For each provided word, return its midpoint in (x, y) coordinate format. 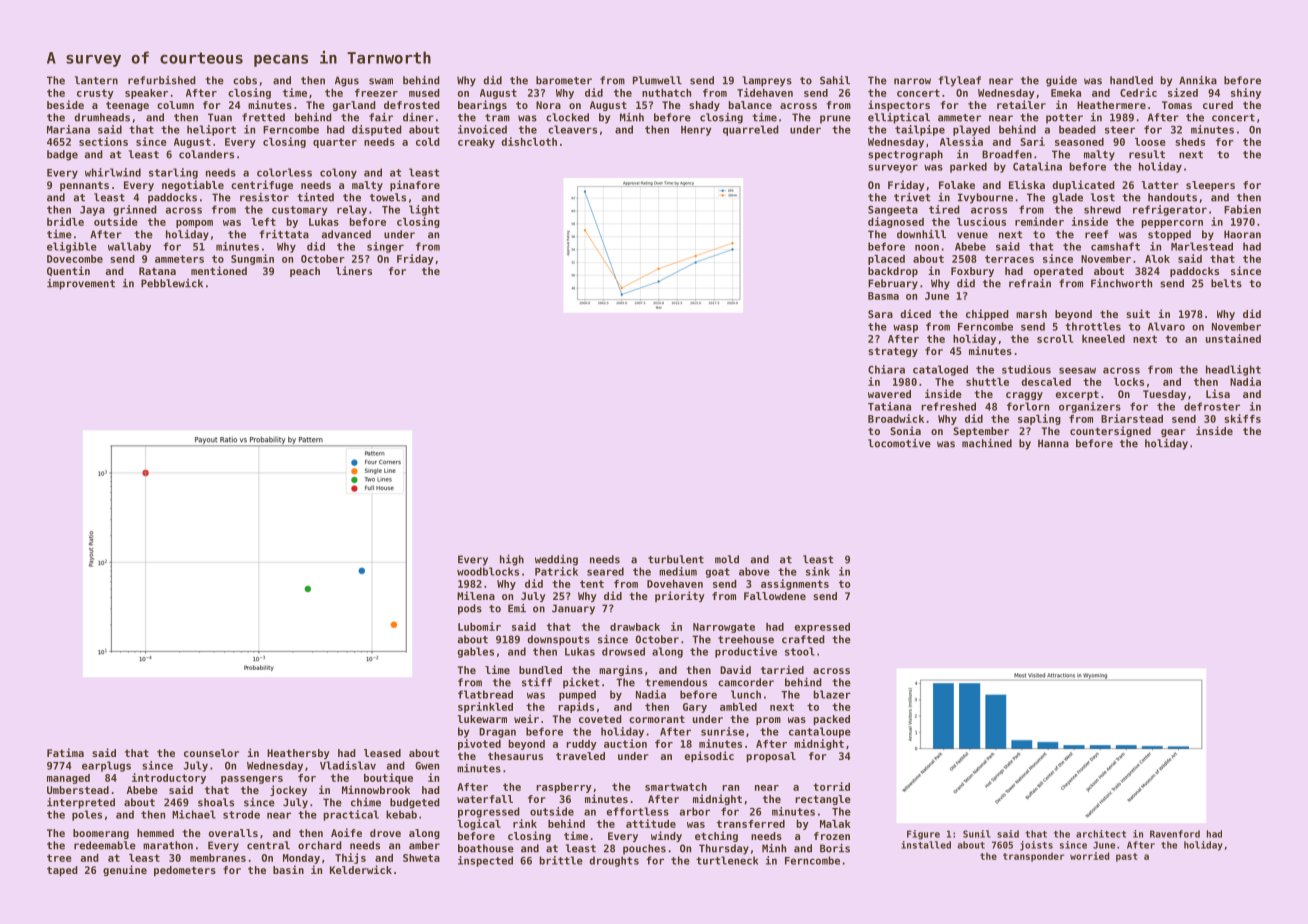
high (512, 560)
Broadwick (896, 418)
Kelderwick (361, 869)
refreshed (948, 406)
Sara (880, 314)
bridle (65, 221)
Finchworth (1121, 283)
